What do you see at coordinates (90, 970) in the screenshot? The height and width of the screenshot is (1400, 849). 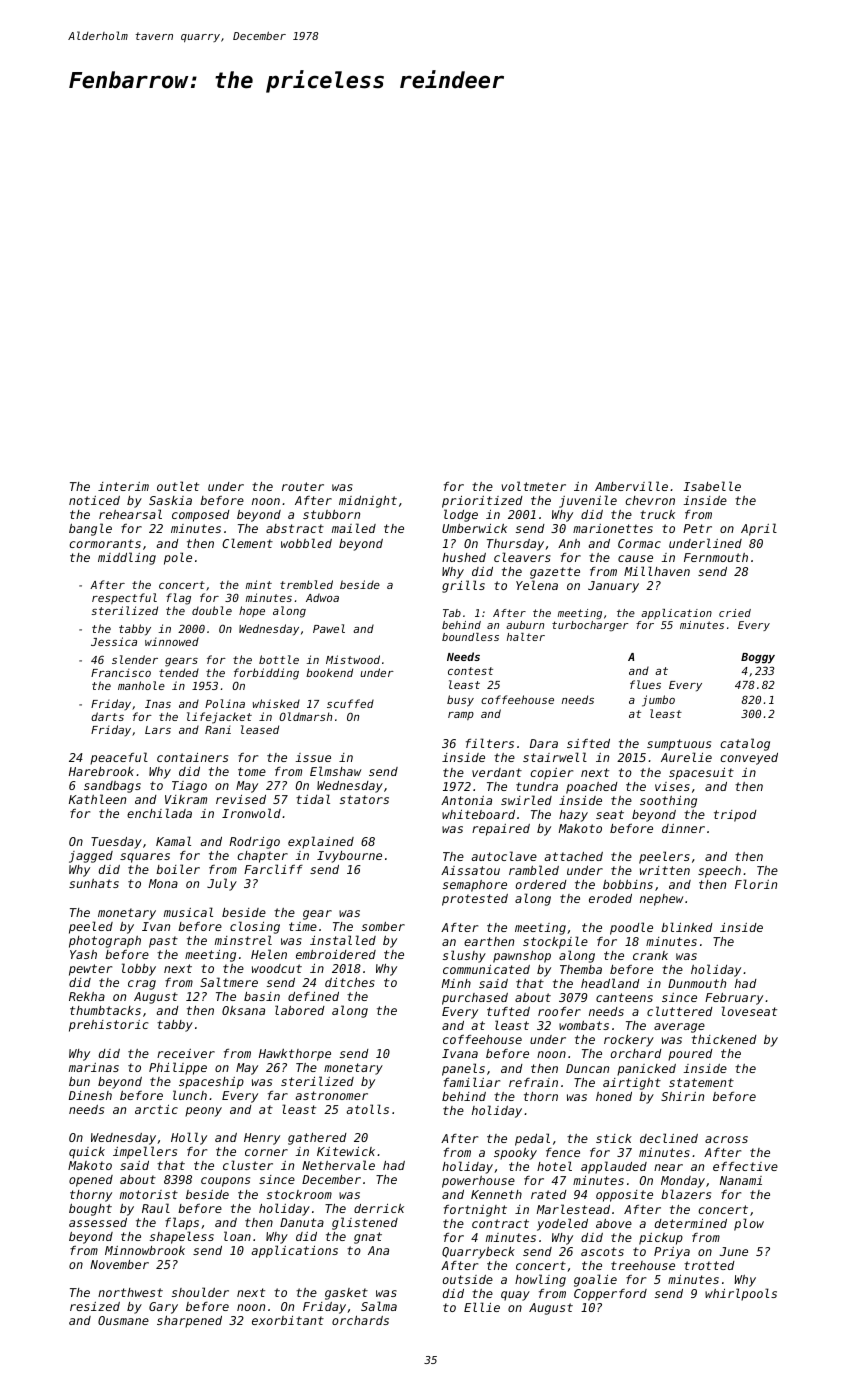 I see `pewter` at bounding box center [90, 970].
